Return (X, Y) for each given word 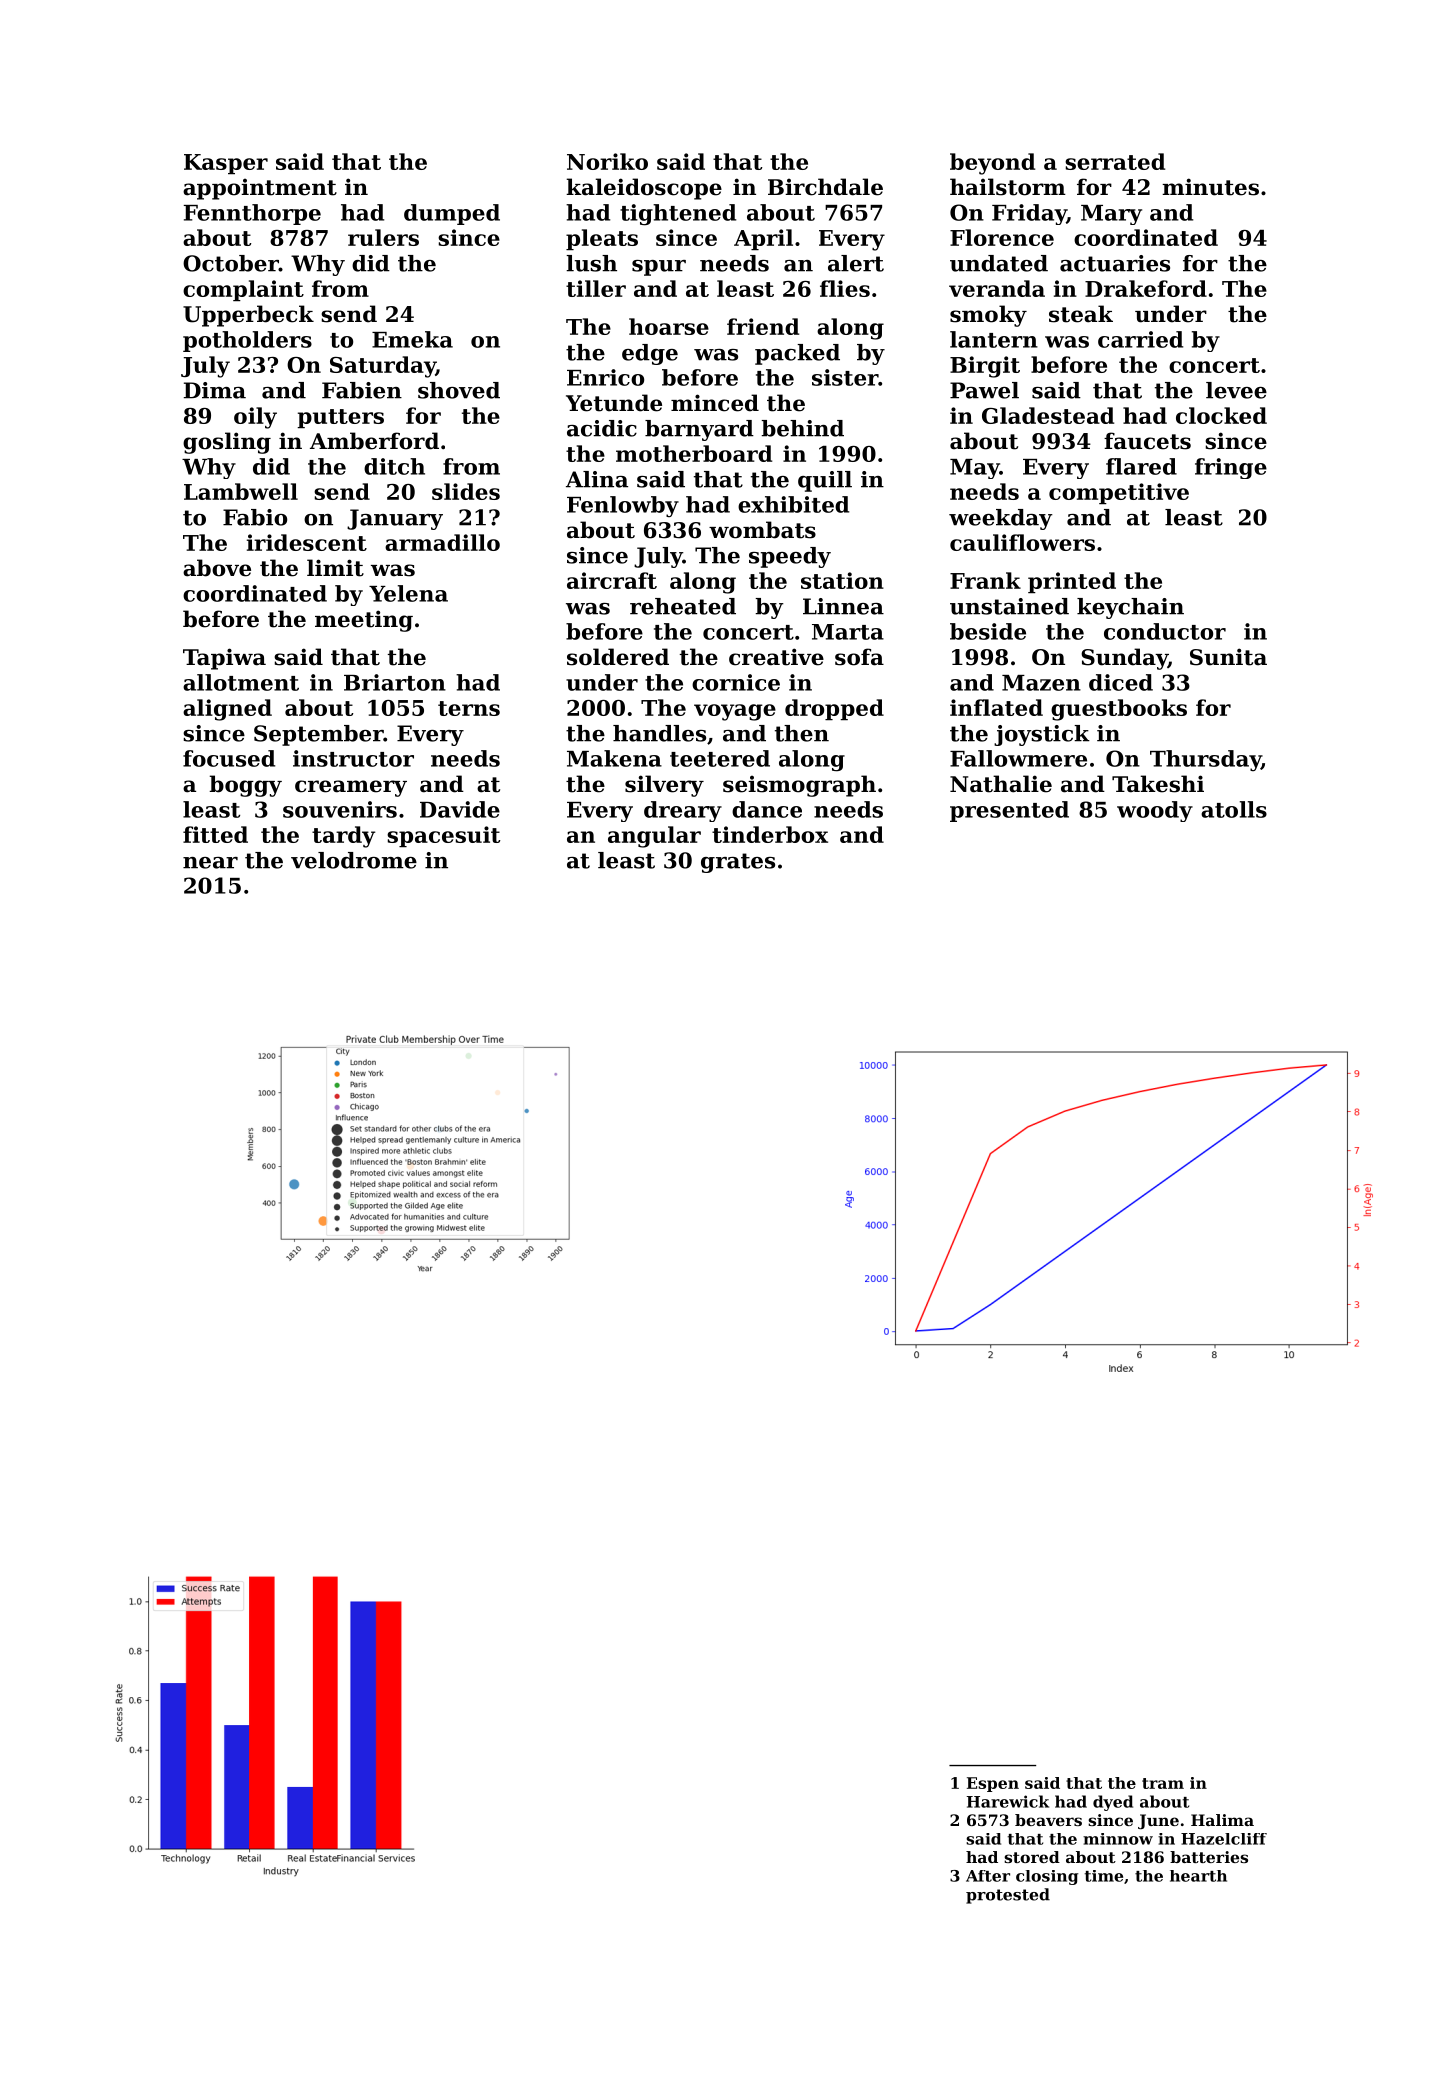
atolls (1234, 809)
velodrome (354, 860)
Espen (993, 1784)
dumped (452, 214)
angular (654, 837)
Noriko (607, 161)
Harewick (1008, 1801)
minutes (1210, 187)
